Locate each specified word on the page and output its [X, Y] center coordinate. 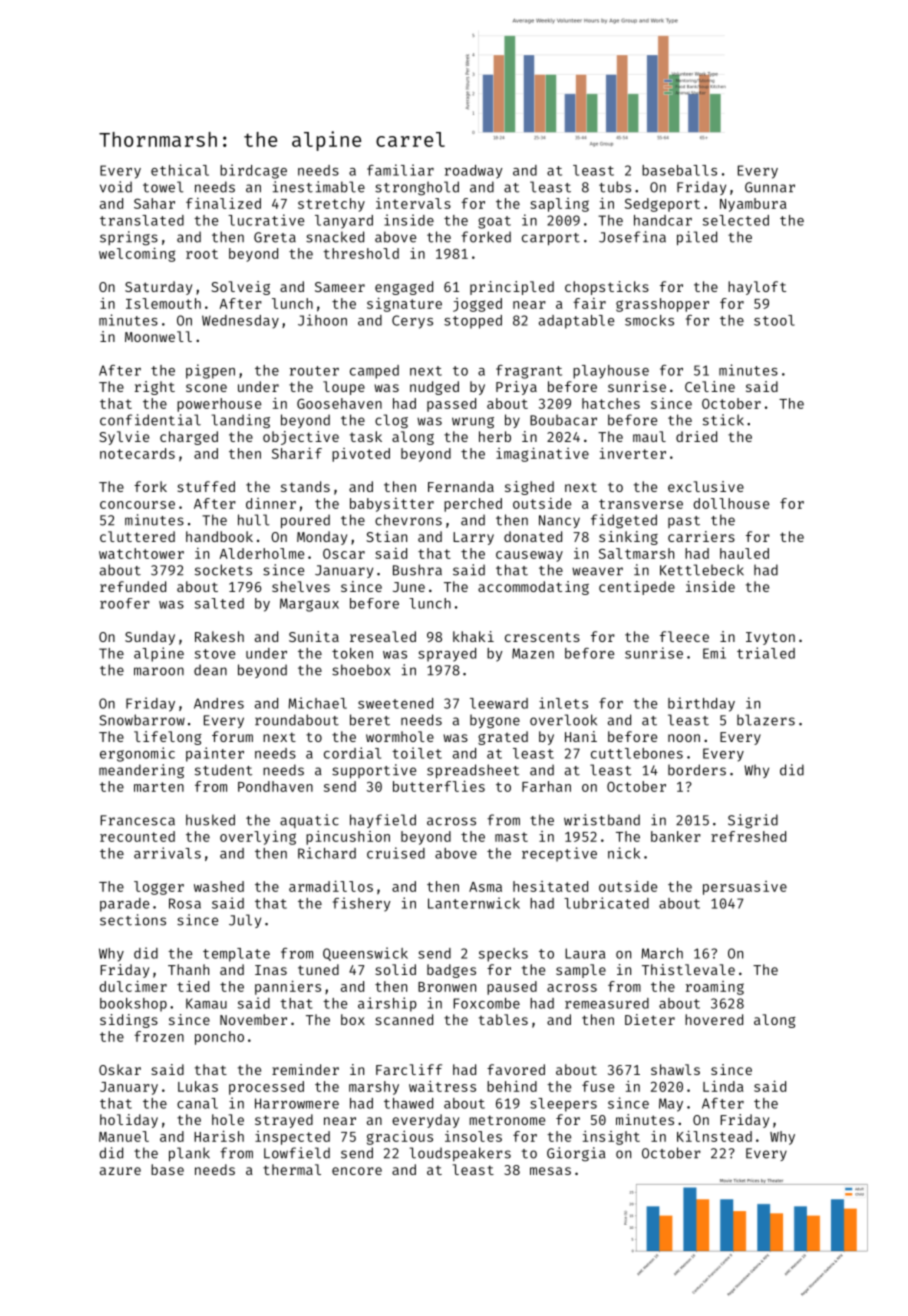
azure [120, 1171]
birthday [701, 704]
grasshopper [662, 305]
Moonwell [158, 336]
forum [232, 736]
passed [451, 405]
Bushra [417, 570]
